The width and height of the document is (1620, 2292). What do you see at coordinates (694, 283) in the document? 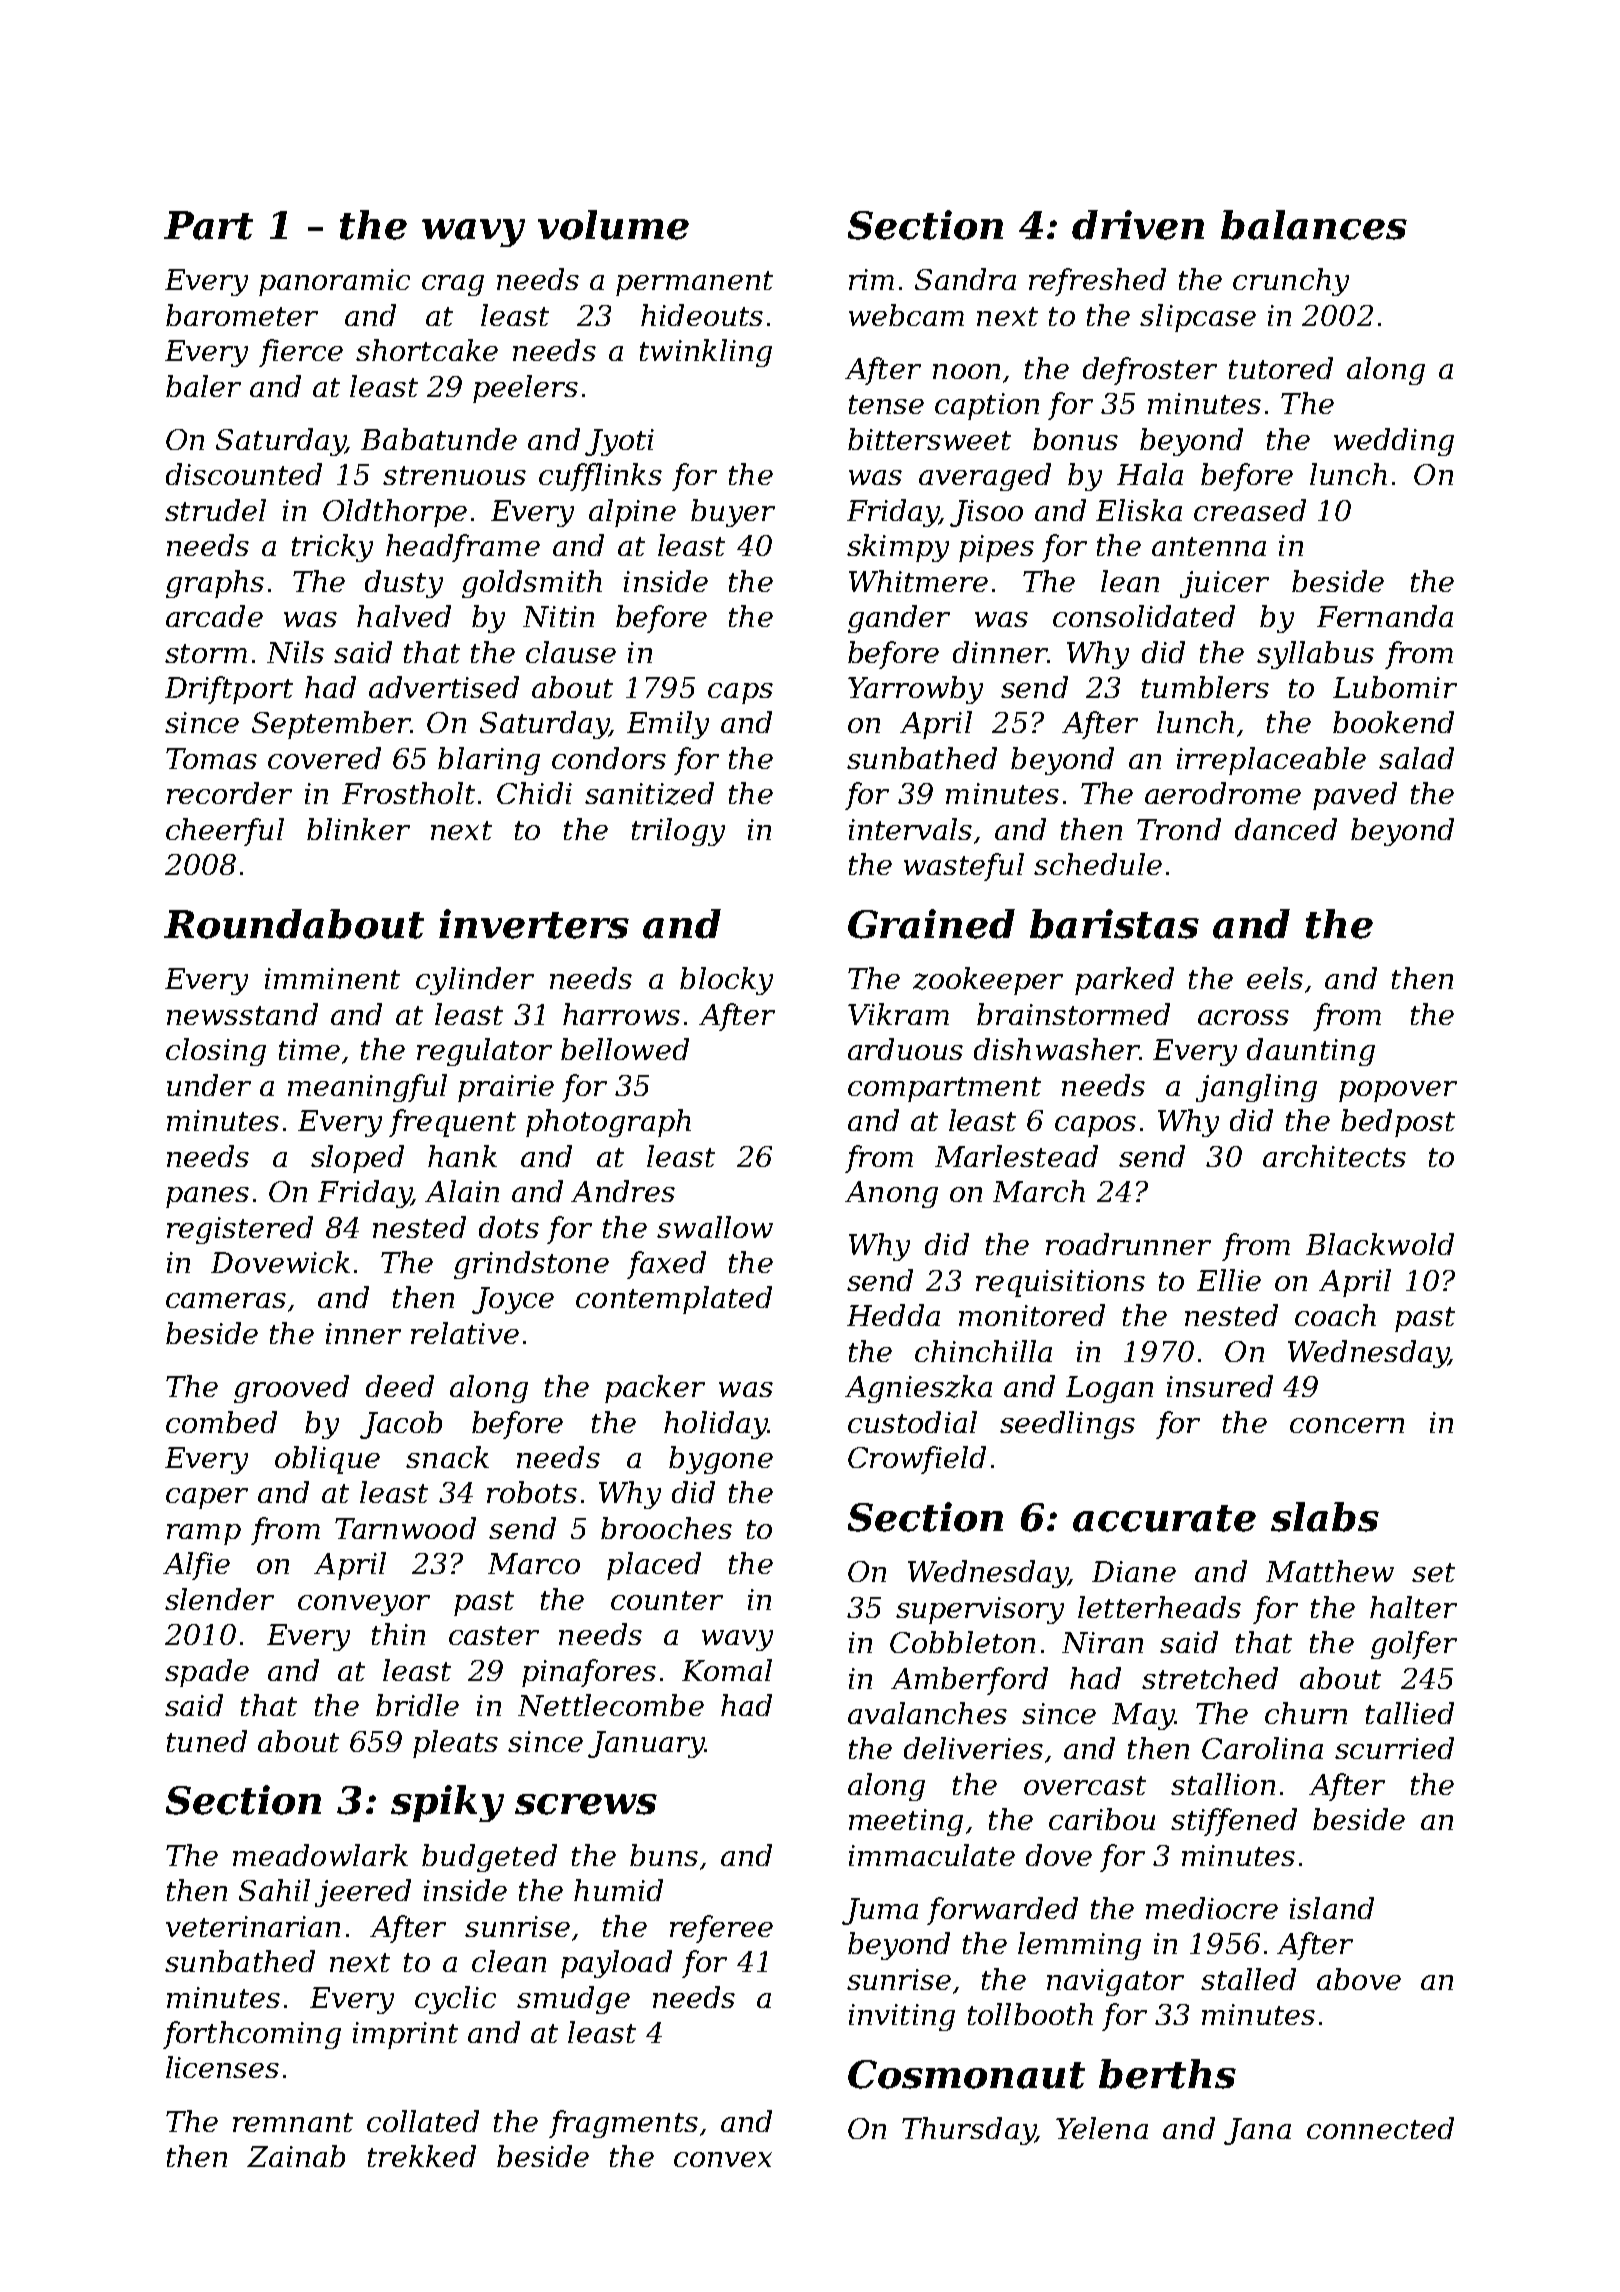
I see `permanent` at bounding box center [694, 283].
